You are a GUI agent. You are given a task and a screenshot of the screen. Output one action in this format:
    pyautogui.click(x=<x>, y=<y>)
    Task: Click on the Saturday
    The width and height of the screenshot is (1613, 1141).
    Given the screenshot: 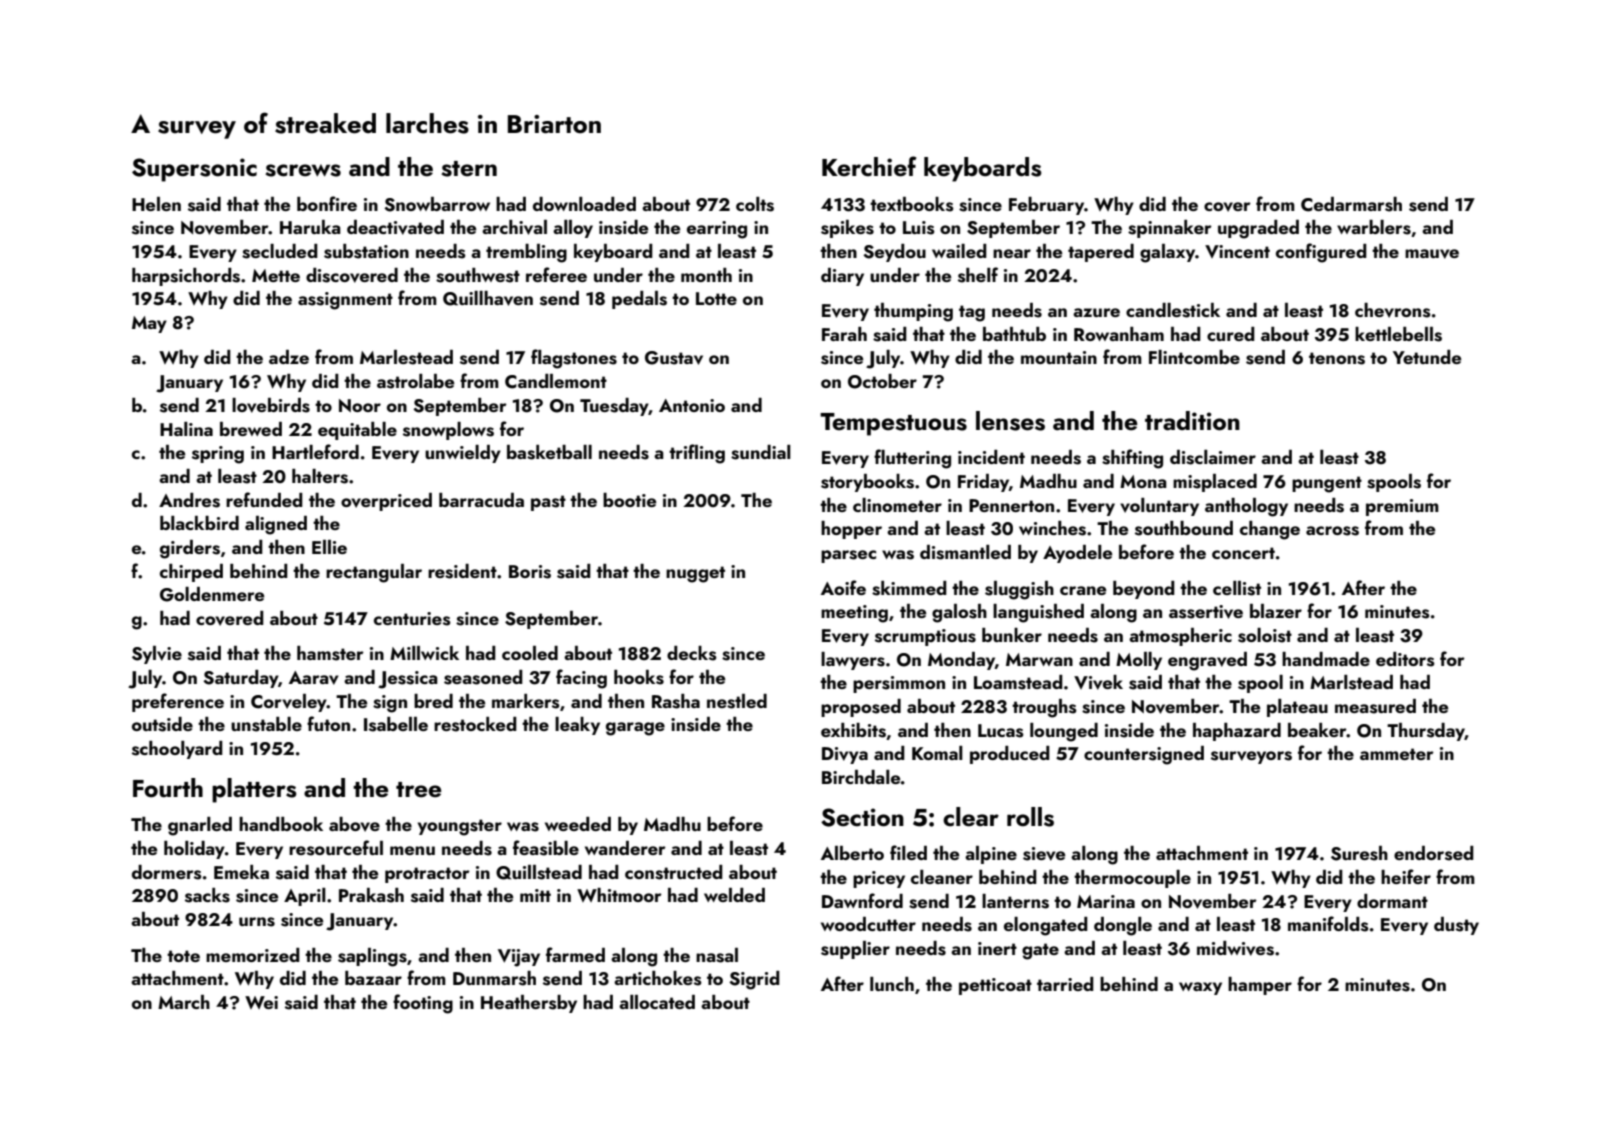 What is the action you would take?
    pyautogui.click(x=241, y=679)
